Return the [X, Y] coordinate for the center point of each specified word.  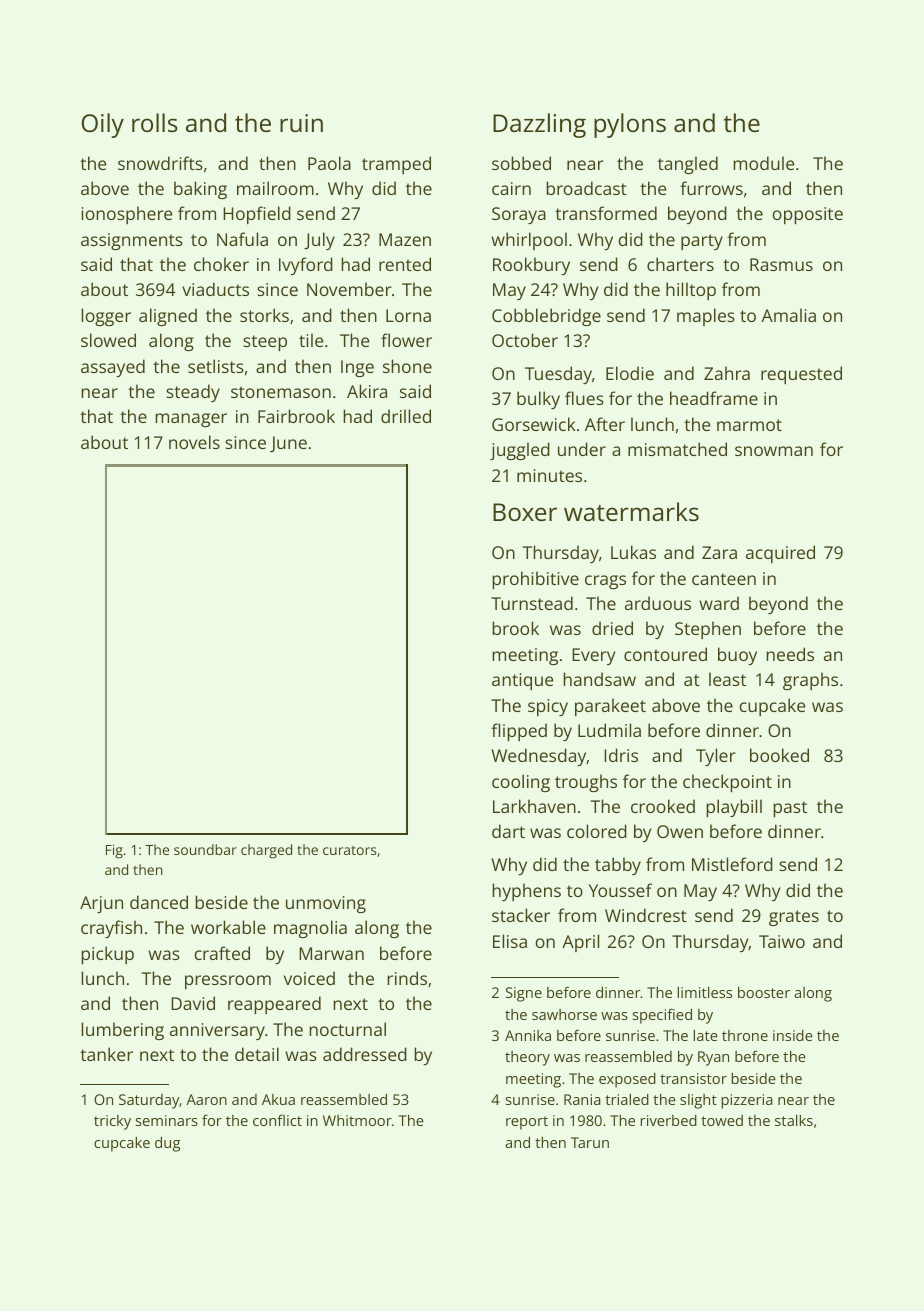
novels [194, 442]
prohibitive [535, 580]
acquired [780, 554]
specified [662, 1016]
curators [350, 850]
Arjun [101, 904]
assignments [132, 241]
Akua [278, 1099]
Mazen [405, 239]
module [763, 163]
